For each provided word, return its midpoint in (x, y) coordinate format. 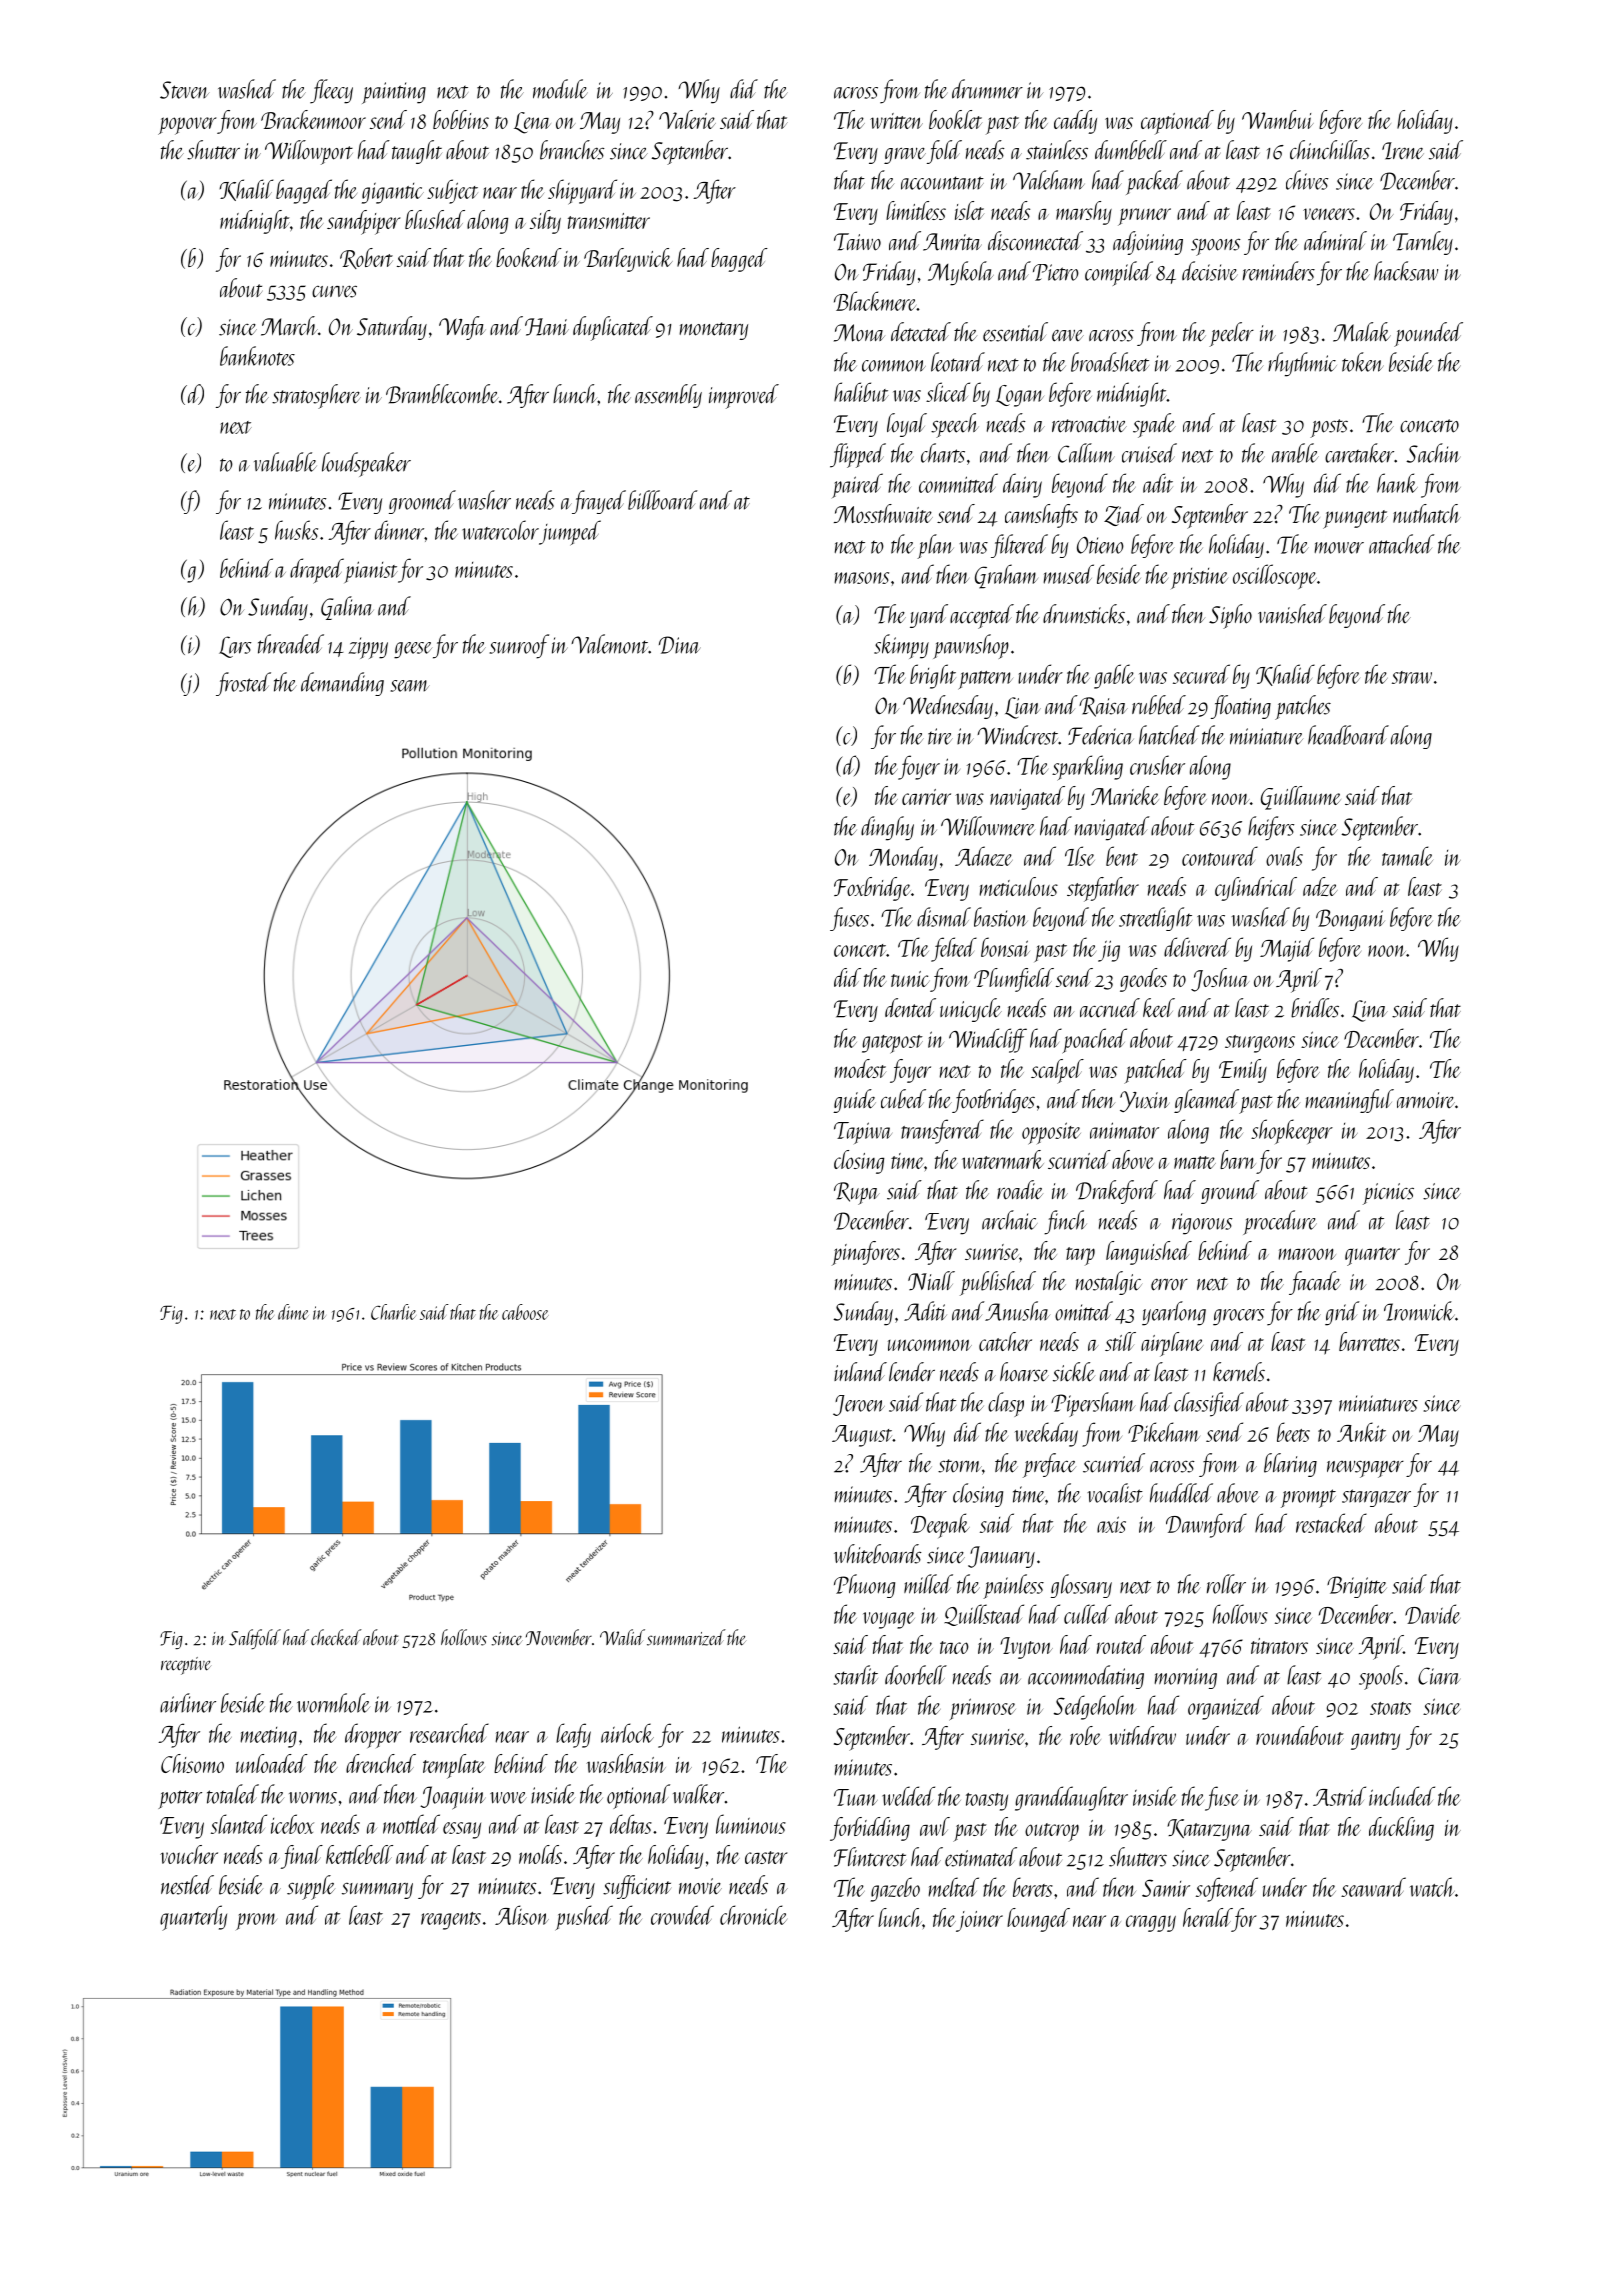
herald (1207, 1917)
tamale (1407, 856)
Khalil (246, 190)
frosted (243, 684)
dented (910, 1008)
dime (293, 1312)
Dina (680, 645)
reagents (451, 1921)
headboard (1348, 735)
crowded (682, 1915)
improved (744, 396)
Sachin (1433, 453)
